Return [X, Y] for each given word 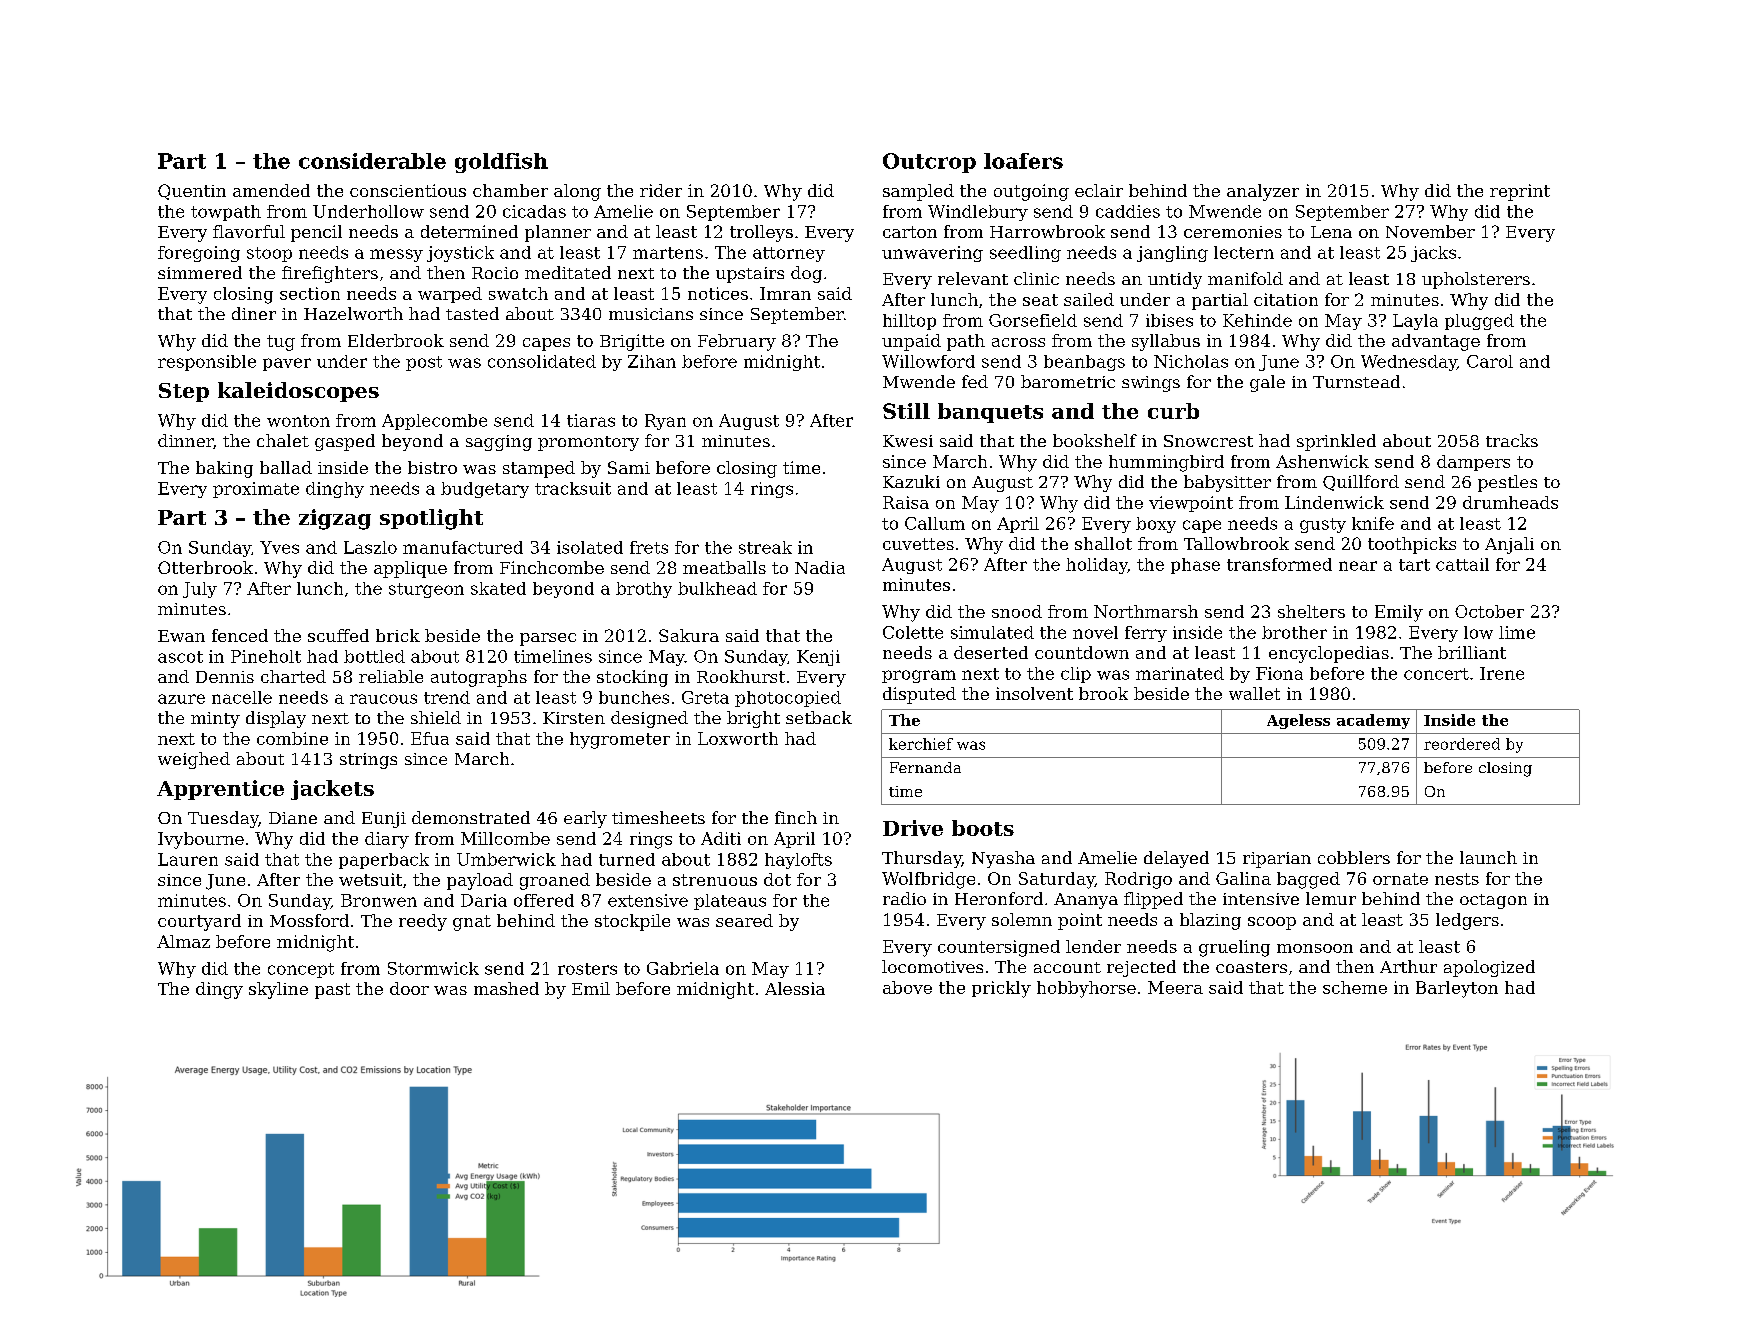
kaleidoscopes [298, 392]
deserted [991, 652]
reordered [1462, 744]
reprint [1520, 192]
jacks [1433, 254]
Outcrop [929, 163]
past [332, 991]
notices [718, 293]
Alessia [795, 988]
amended [271, 190]
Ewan [181, 636]
